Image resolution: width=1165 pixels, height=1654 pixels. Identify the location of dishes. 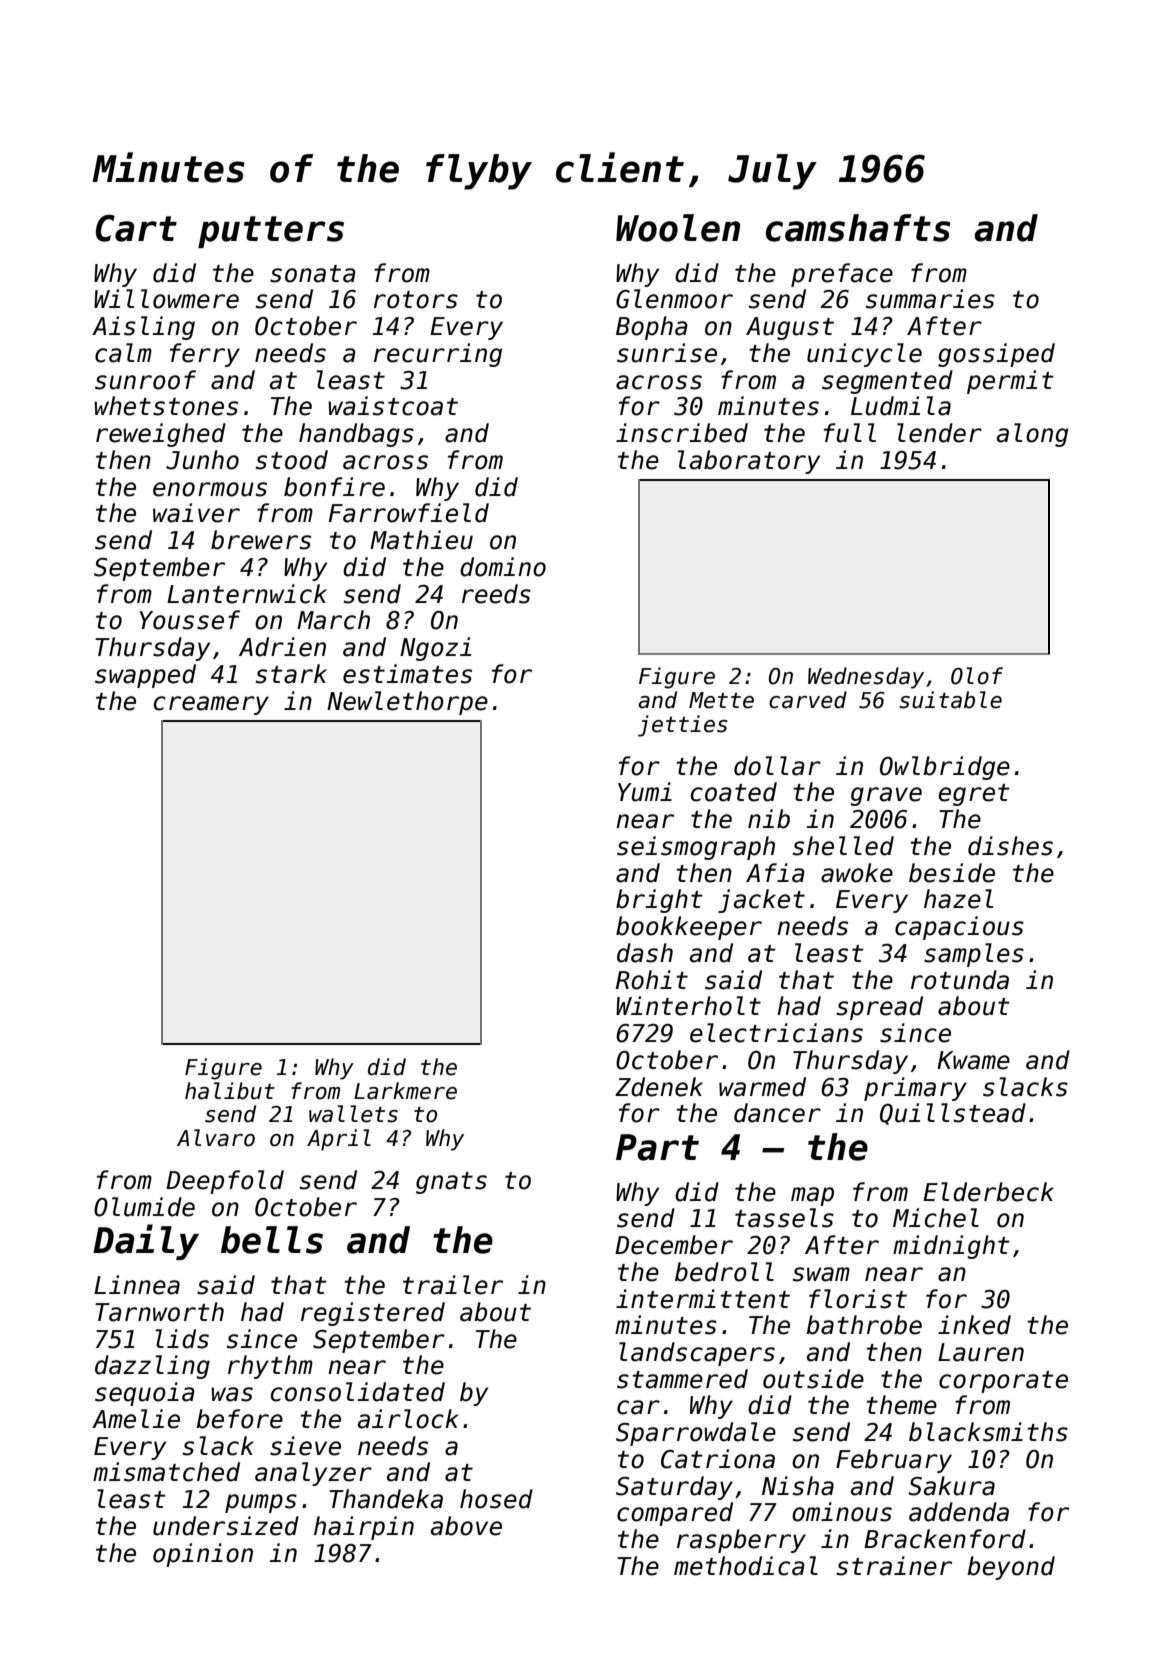
(1010, 846).
